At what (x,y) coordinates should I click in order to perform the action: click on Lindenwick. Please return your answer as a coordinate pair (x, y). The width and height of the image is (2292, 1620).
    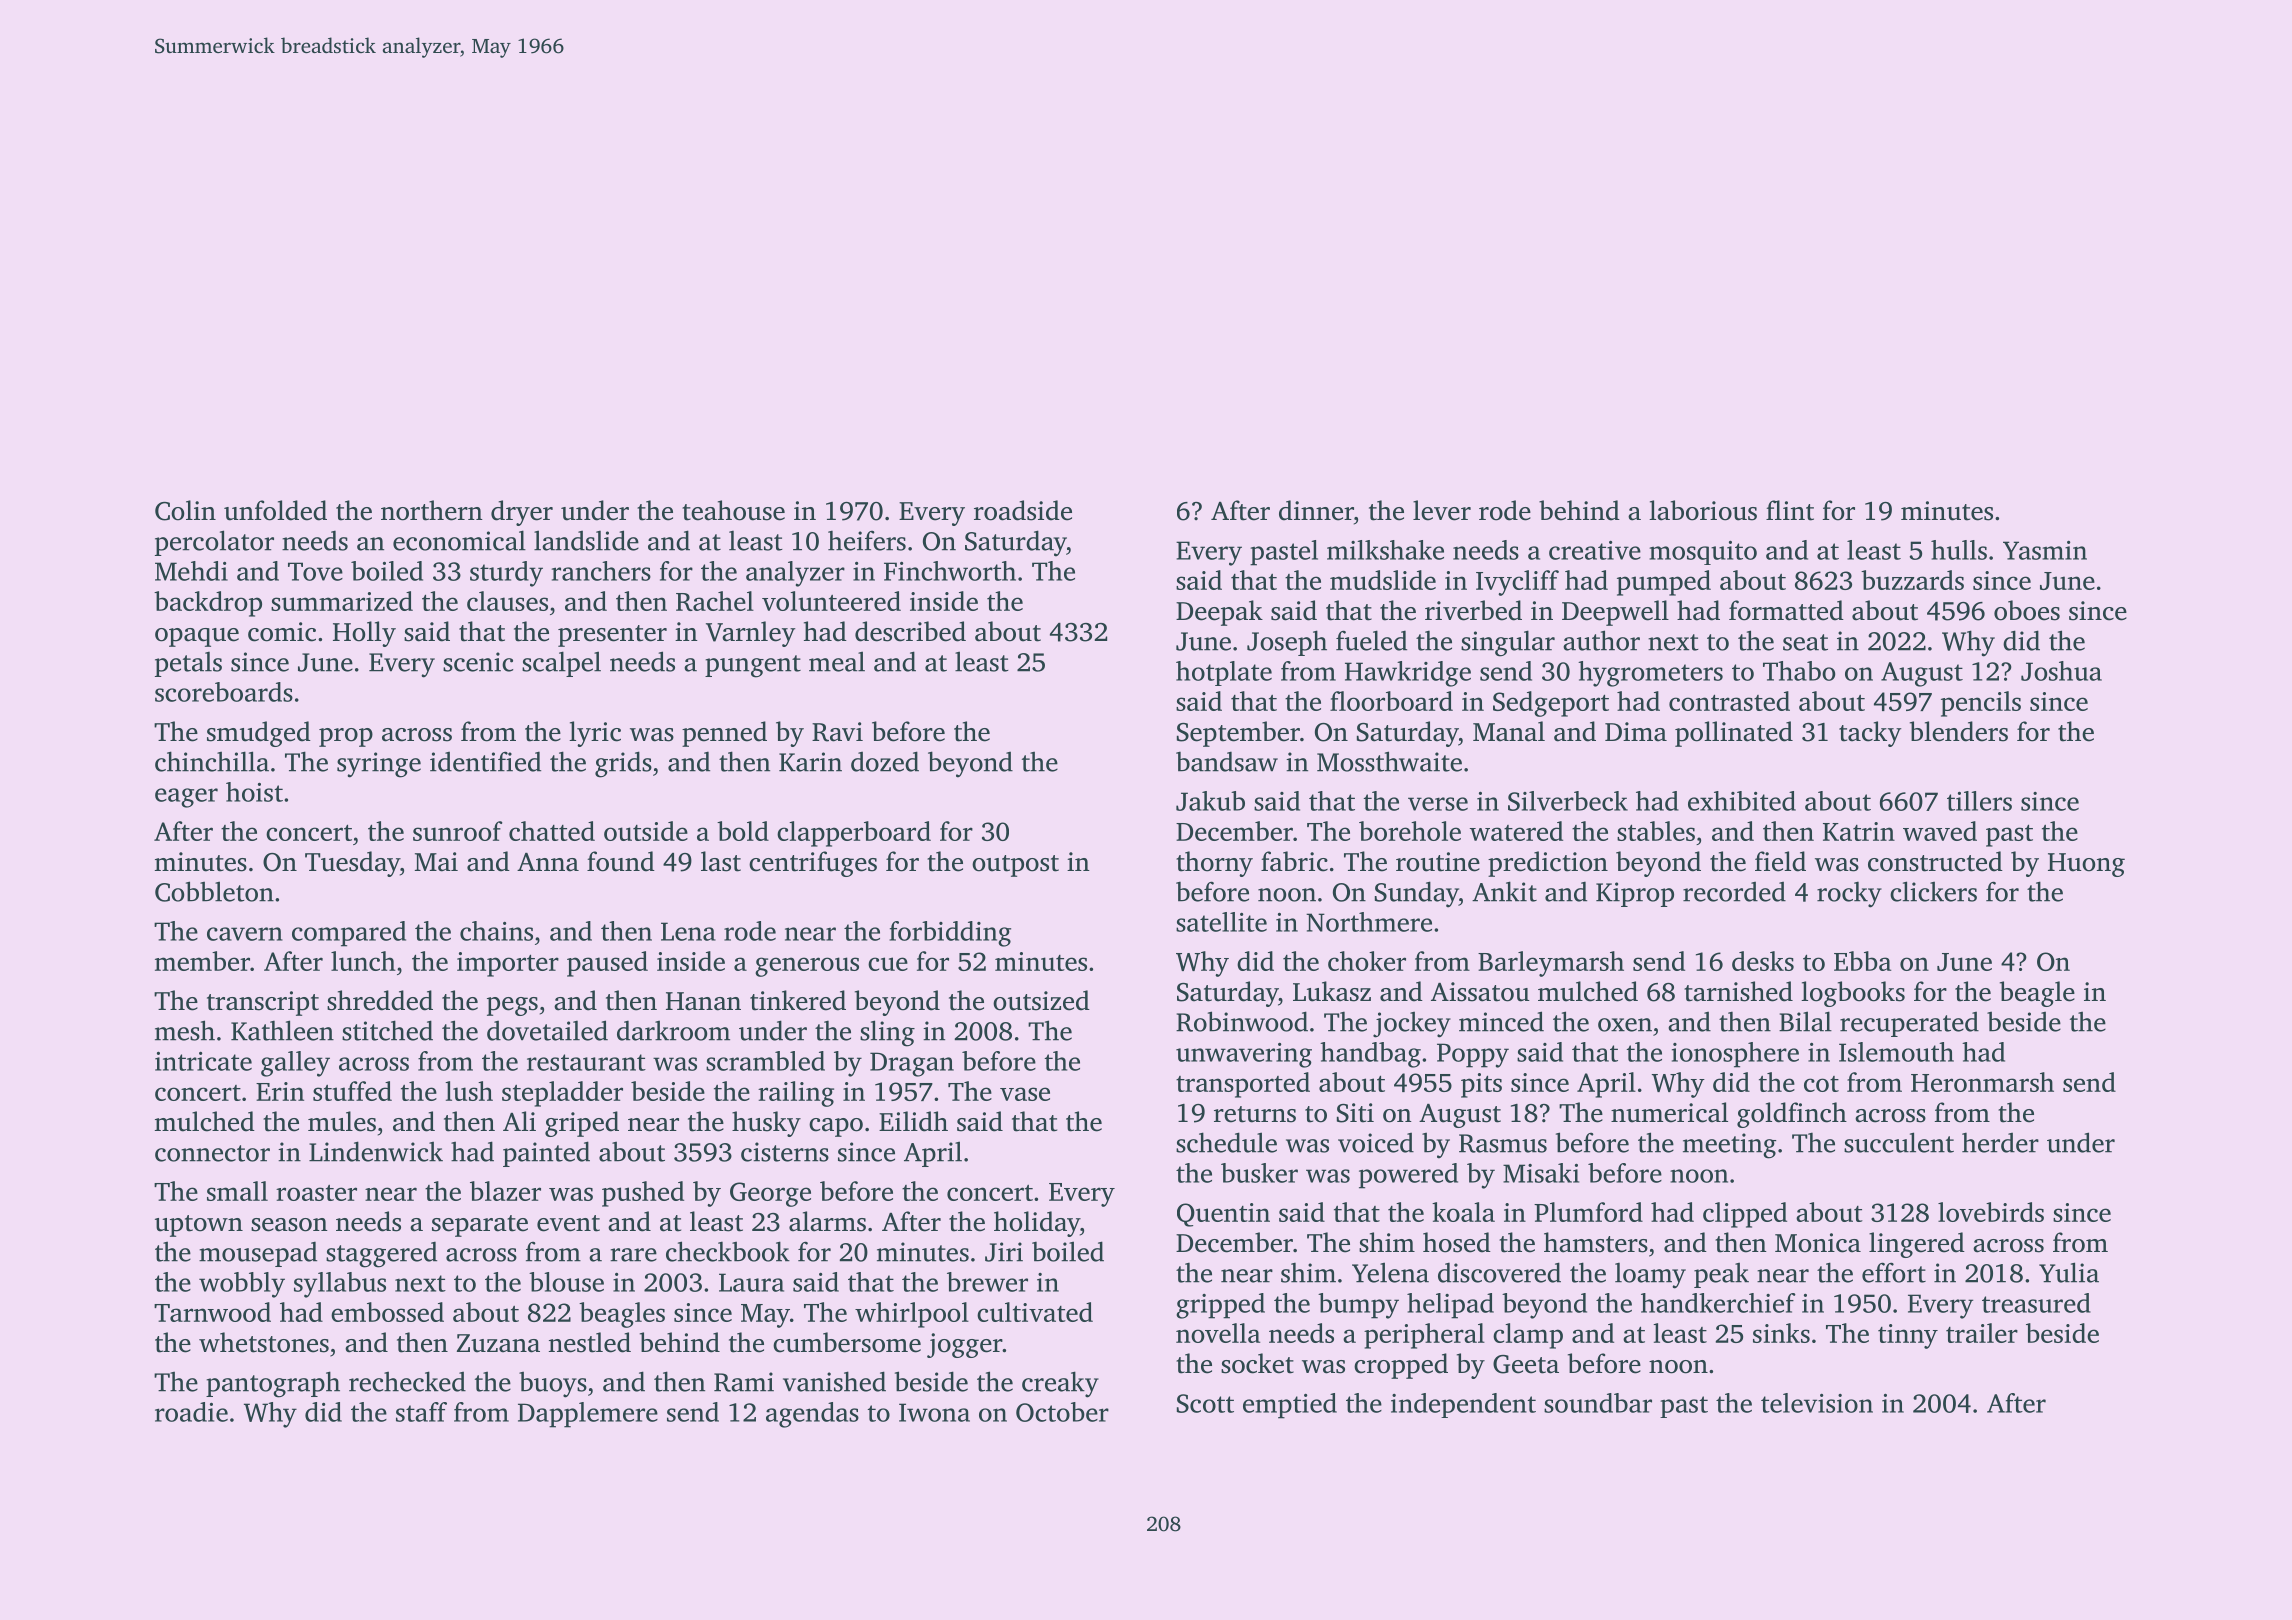
    Looking at the image, I should click on (376, 1151).
